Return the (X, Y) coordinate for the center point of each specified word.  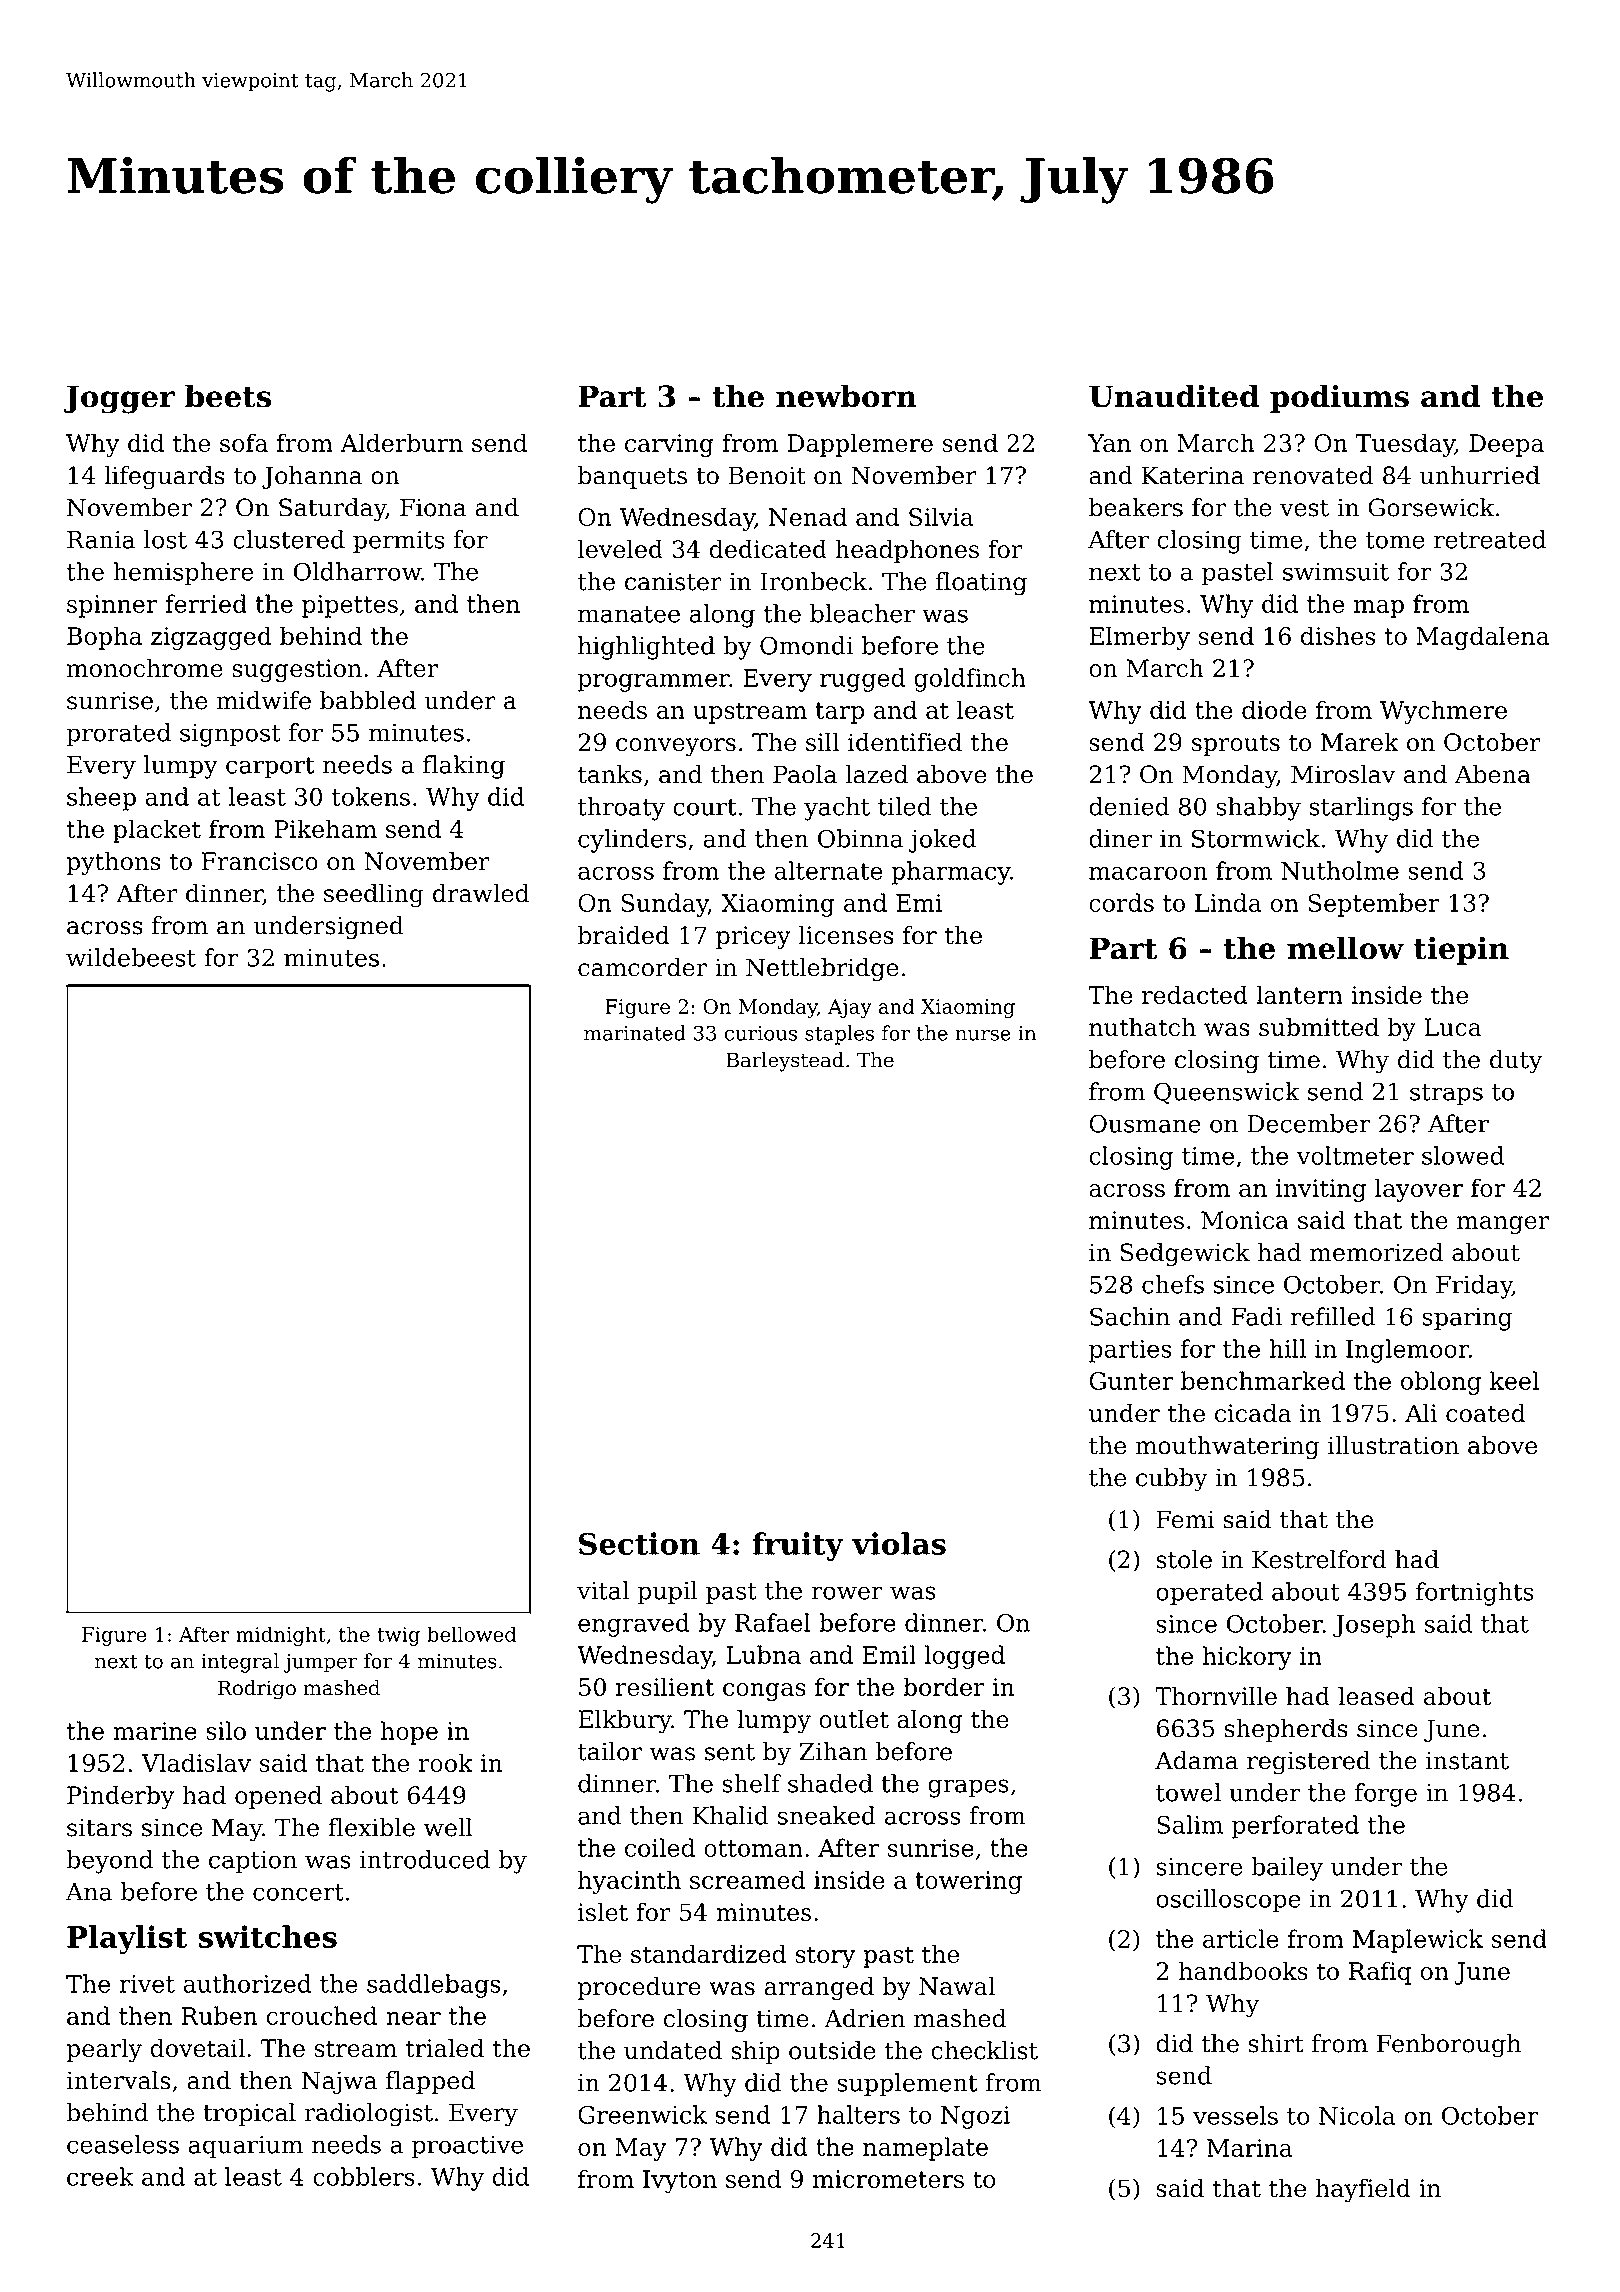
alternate (829, 870)
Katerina (1193, 475)
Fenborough (1449, 2046)
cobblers (364, 2176)
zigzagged (211, 638)
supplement (907, 2085)
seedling (374, 896)
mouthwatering (1227, 1448)
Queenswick (1227, 1093)
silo (226, 1730)
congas (764, 1692)
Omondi (806, 645)
